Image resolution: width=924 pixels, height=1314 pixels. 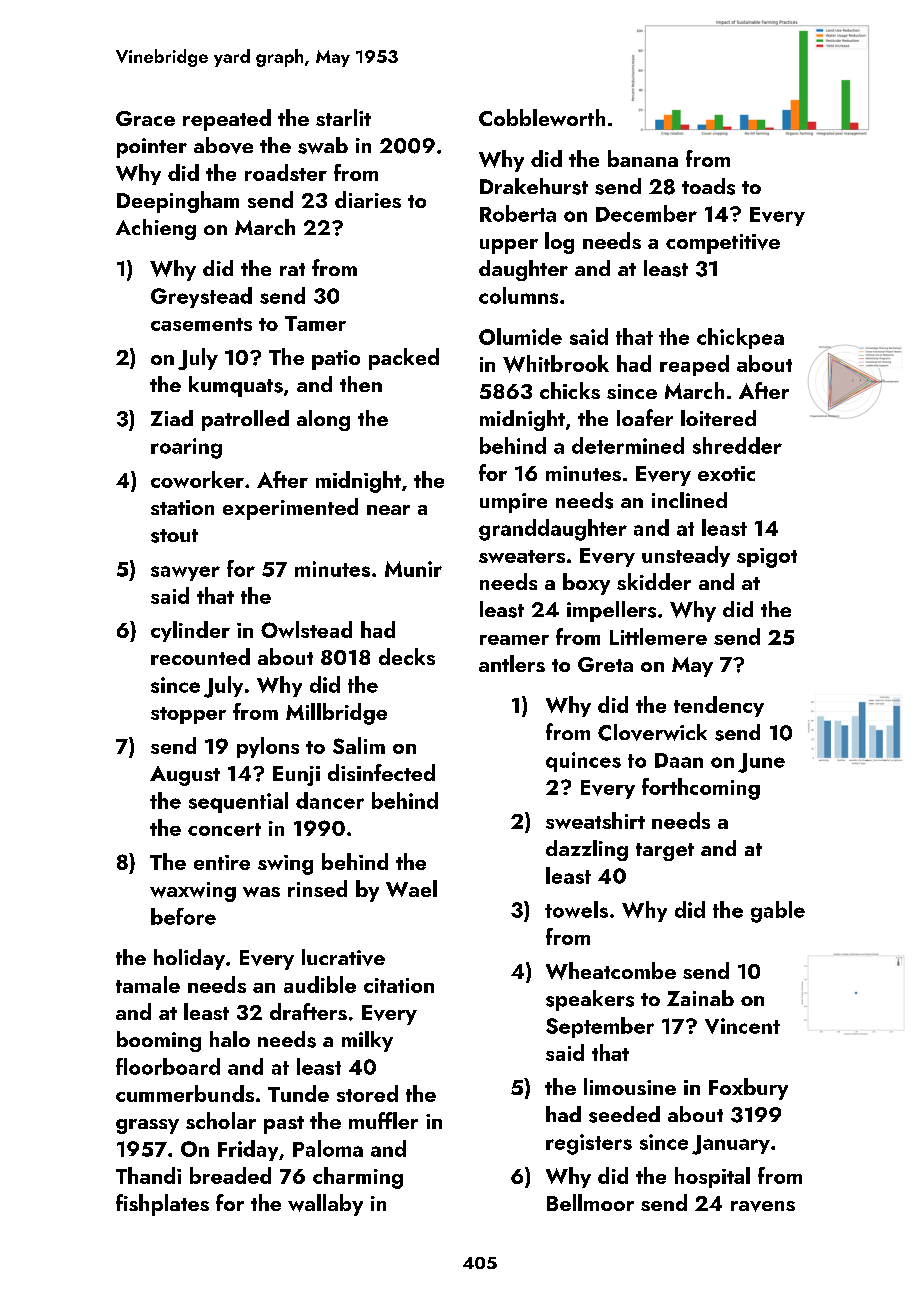 What do you see at coordinates (325, 1205) in the image?
I see `wallaby` at bounding box center [325, 1205].
